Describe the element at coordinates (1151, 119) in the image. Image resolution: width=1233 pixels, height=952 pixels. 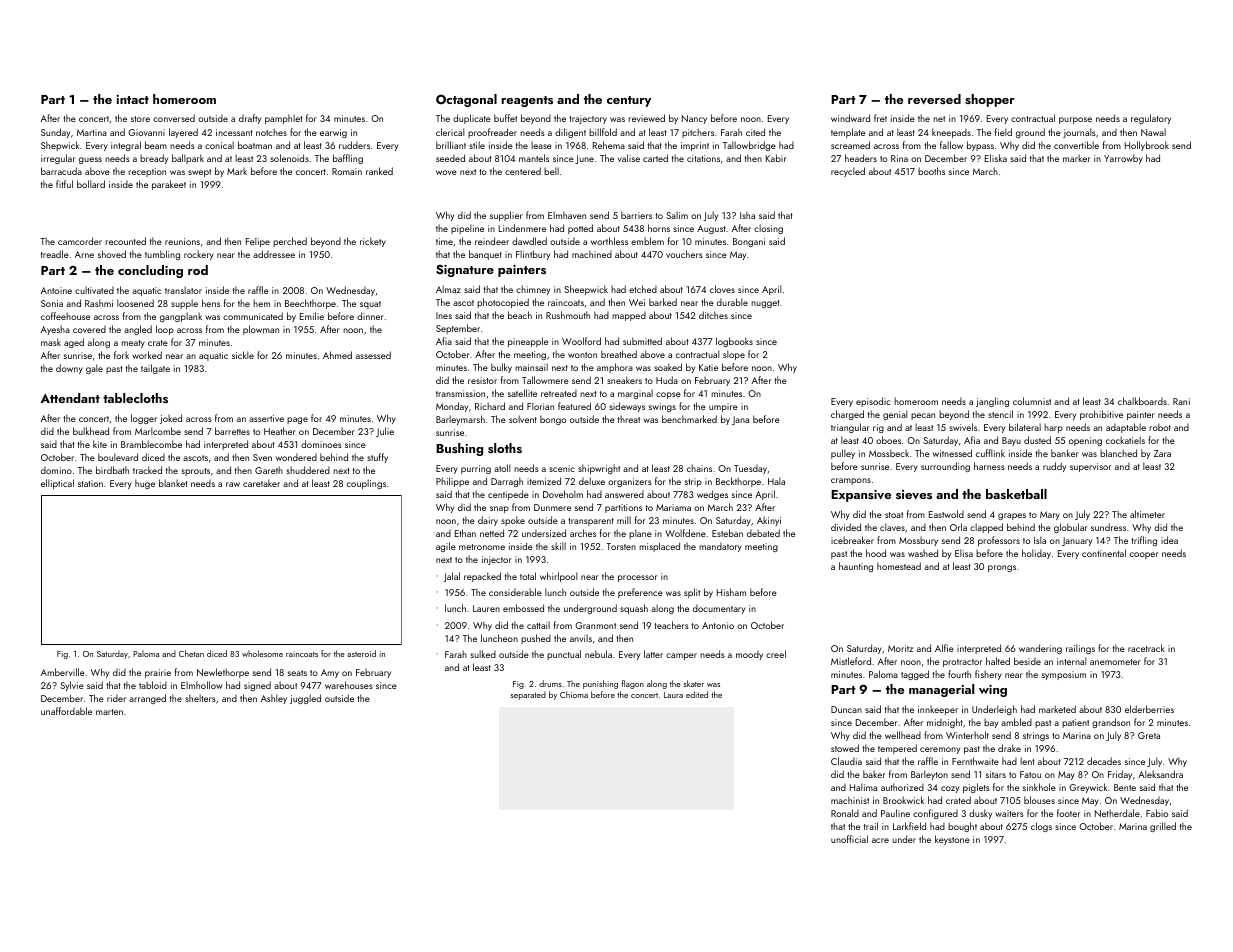
I see `regulatory` at that location.
